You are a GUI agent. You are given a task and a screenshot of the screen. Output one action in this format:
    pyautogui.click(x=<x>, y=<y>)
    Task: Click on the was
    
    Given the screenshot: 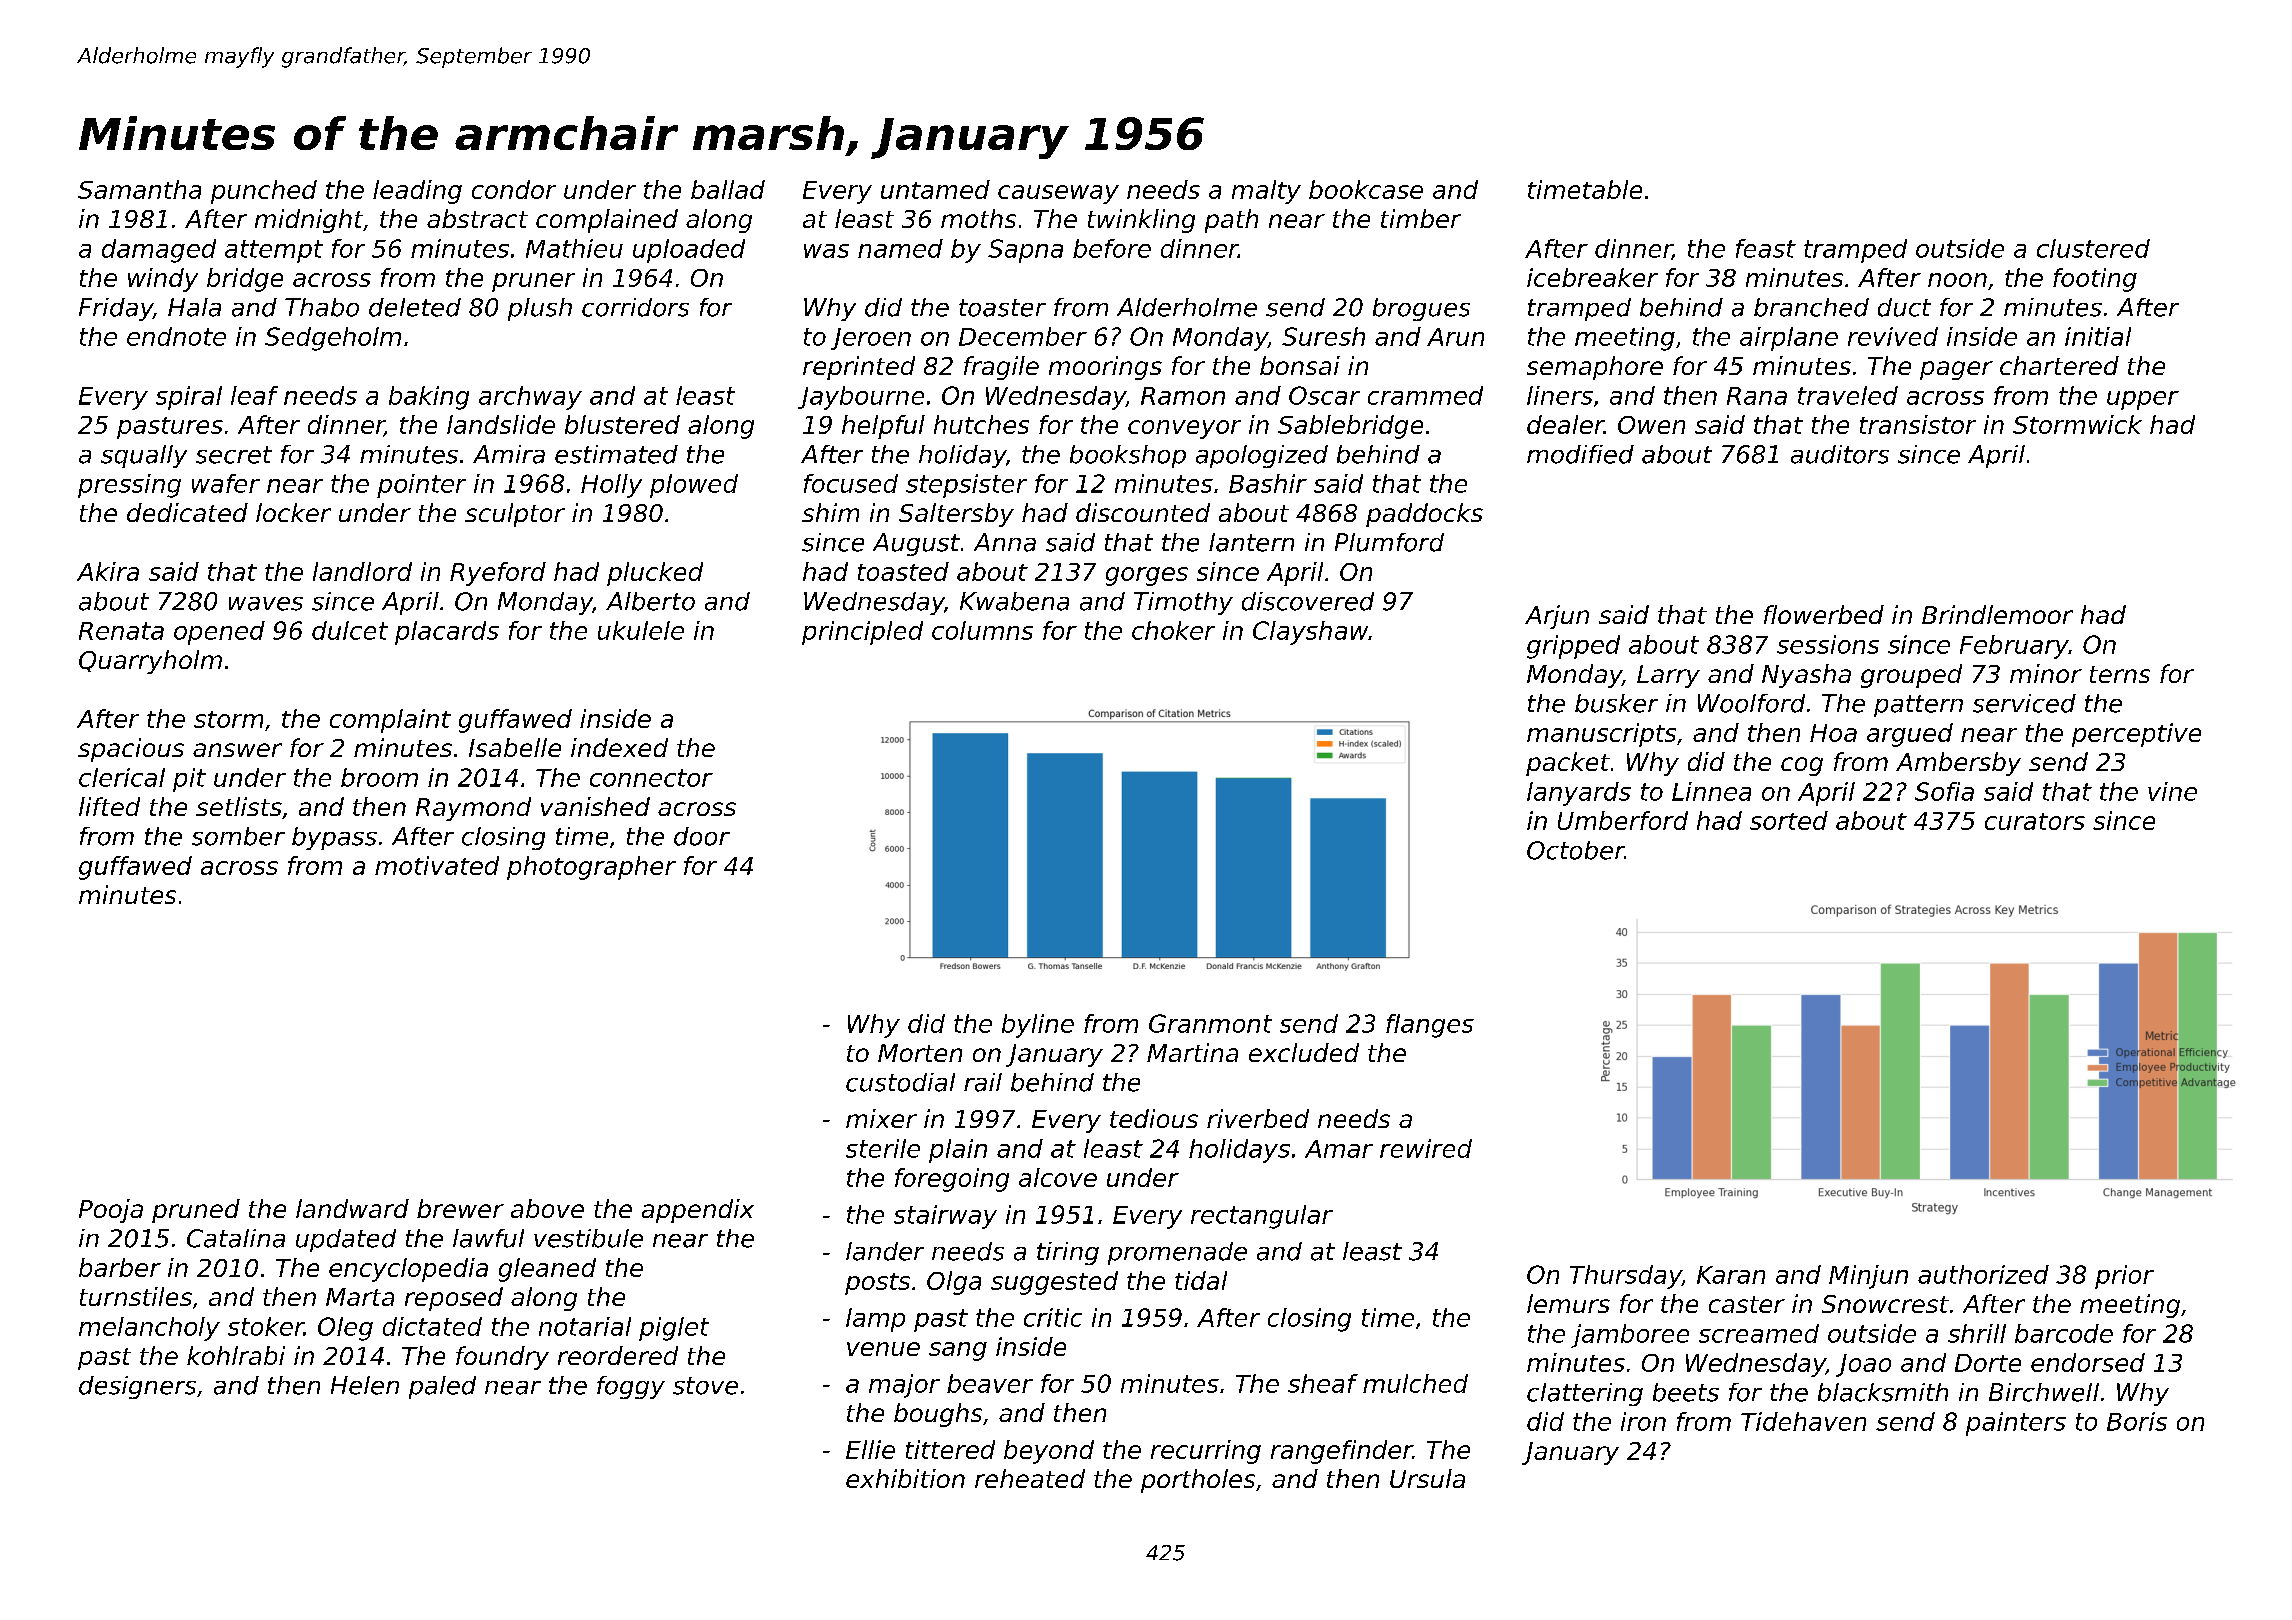 What is the action you would take?
    pyautogui.click(x=826, y=251)
